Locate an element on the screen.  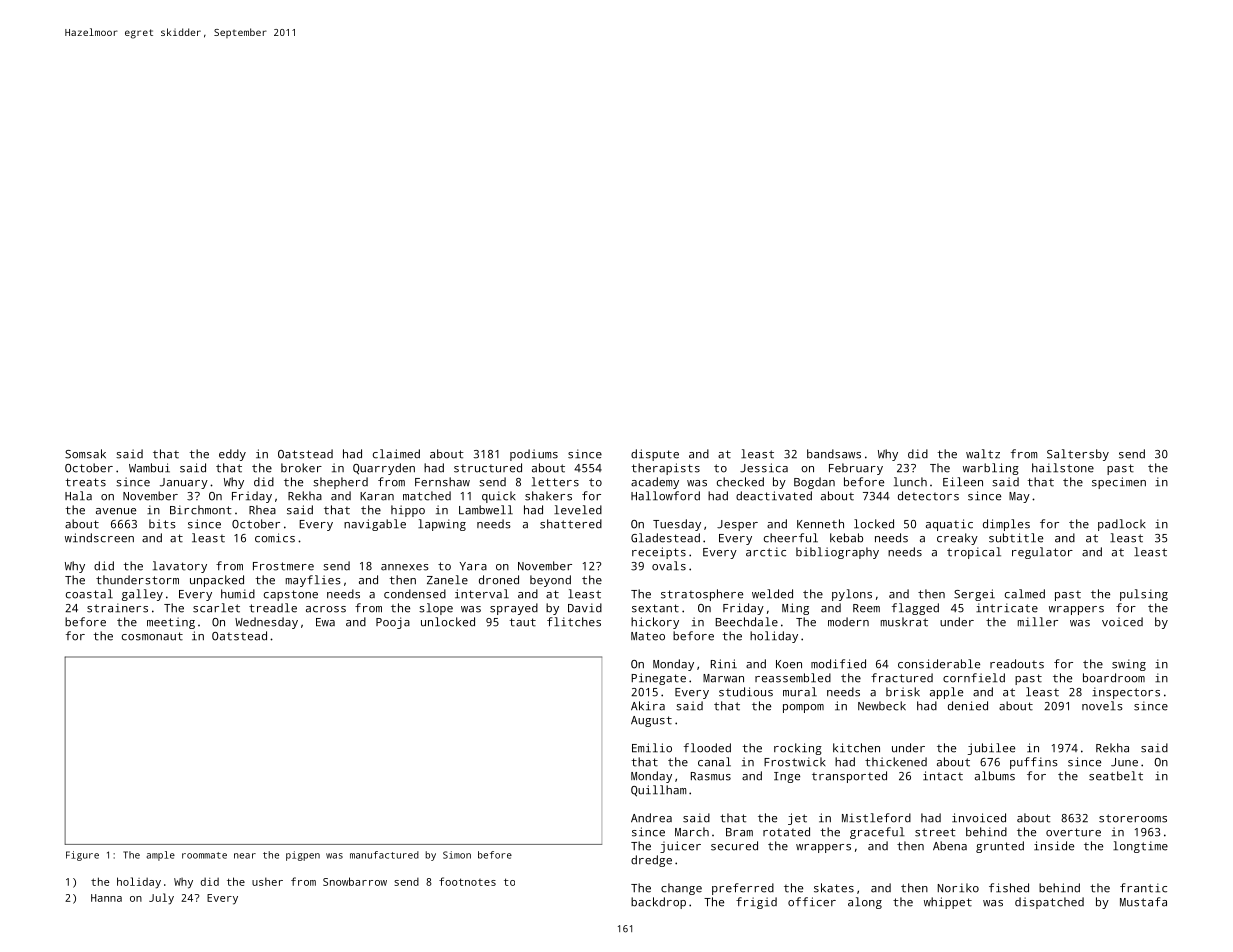
Saltersby is located at coordinates (1078, 455).
